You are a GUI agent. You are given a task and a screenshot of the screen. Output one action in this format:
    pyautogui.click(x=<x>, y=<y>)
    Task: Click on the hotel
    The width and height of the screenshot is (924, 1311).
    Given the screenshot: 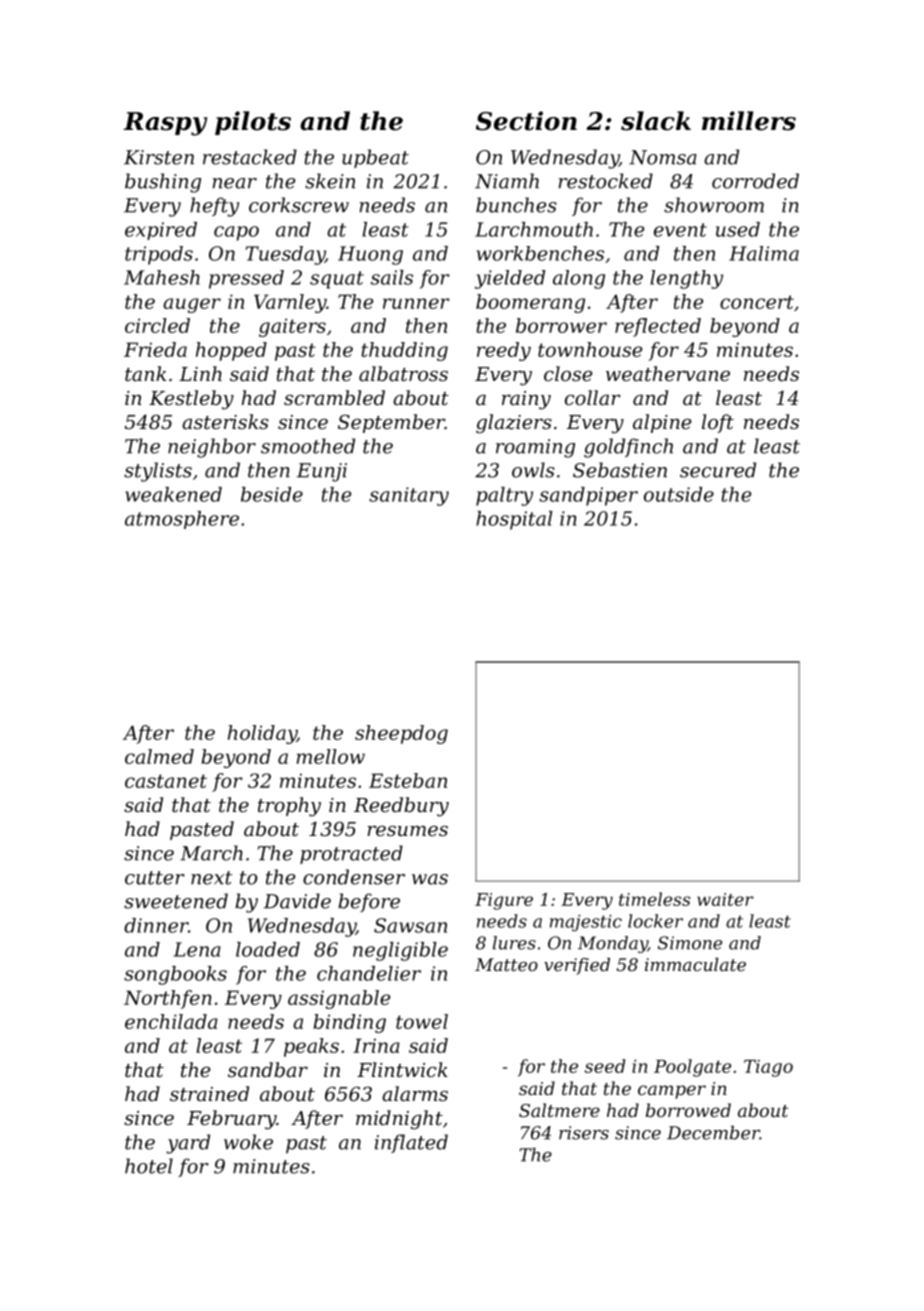 What is the action you would take?
    pyautogui.click(x=149, y=1166)
